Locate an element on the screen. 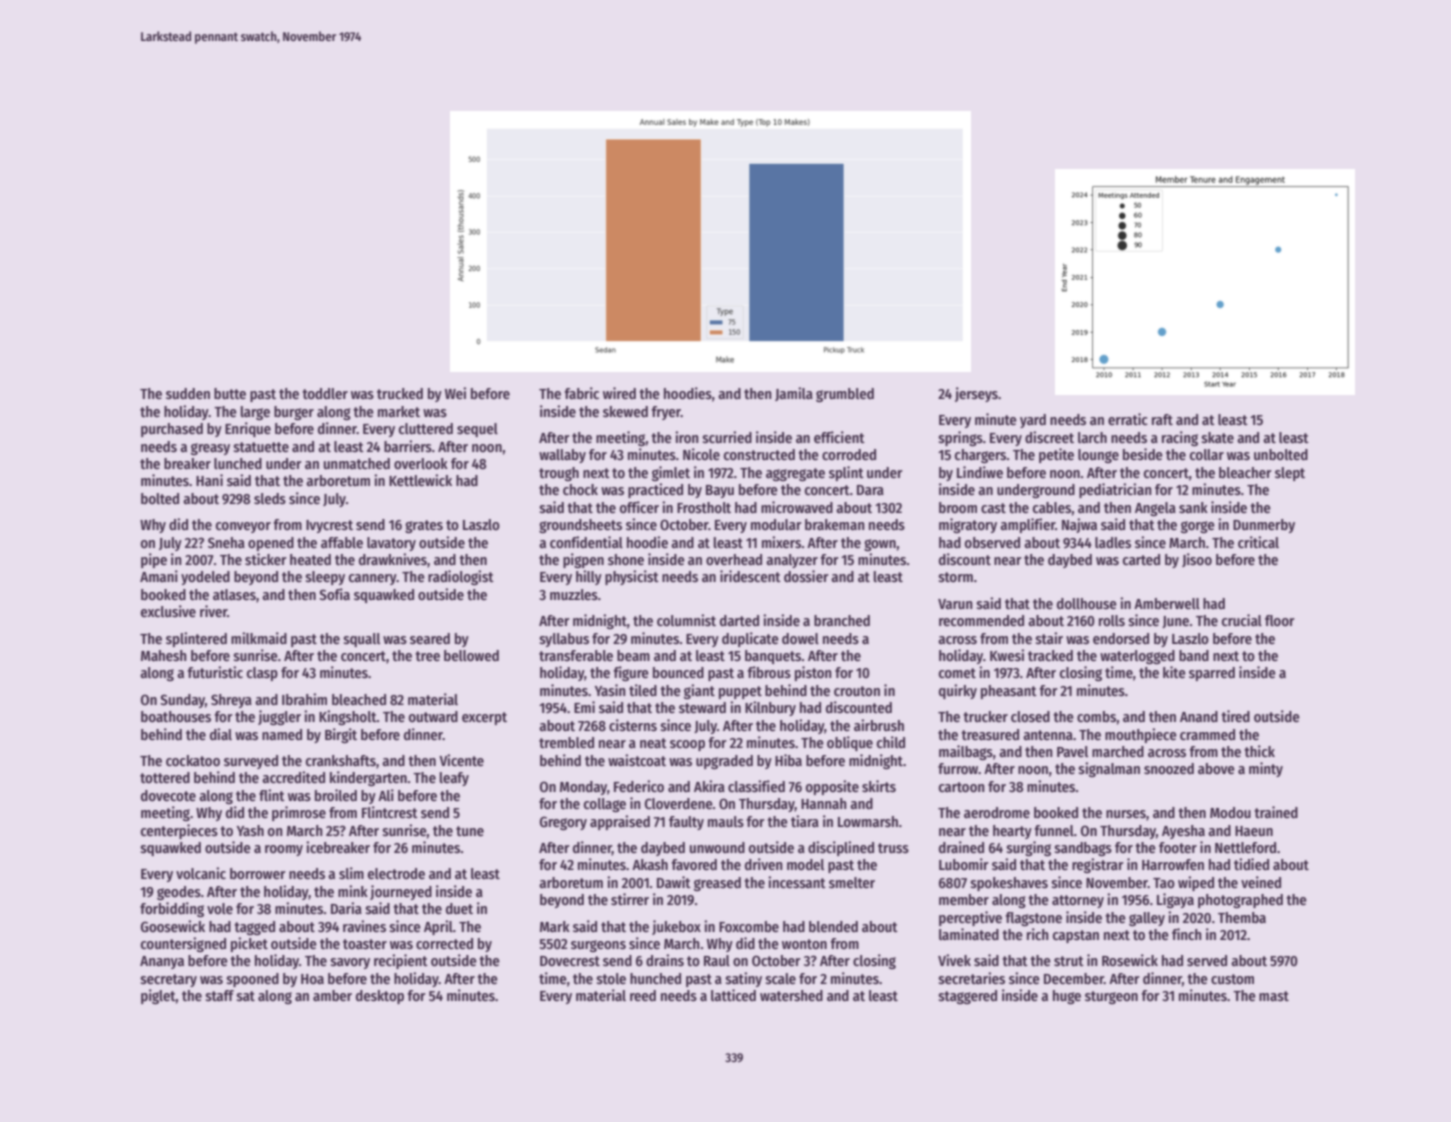 This screenshot has width=1451, height=1122. purchased is located at coordinates (172, 430).
